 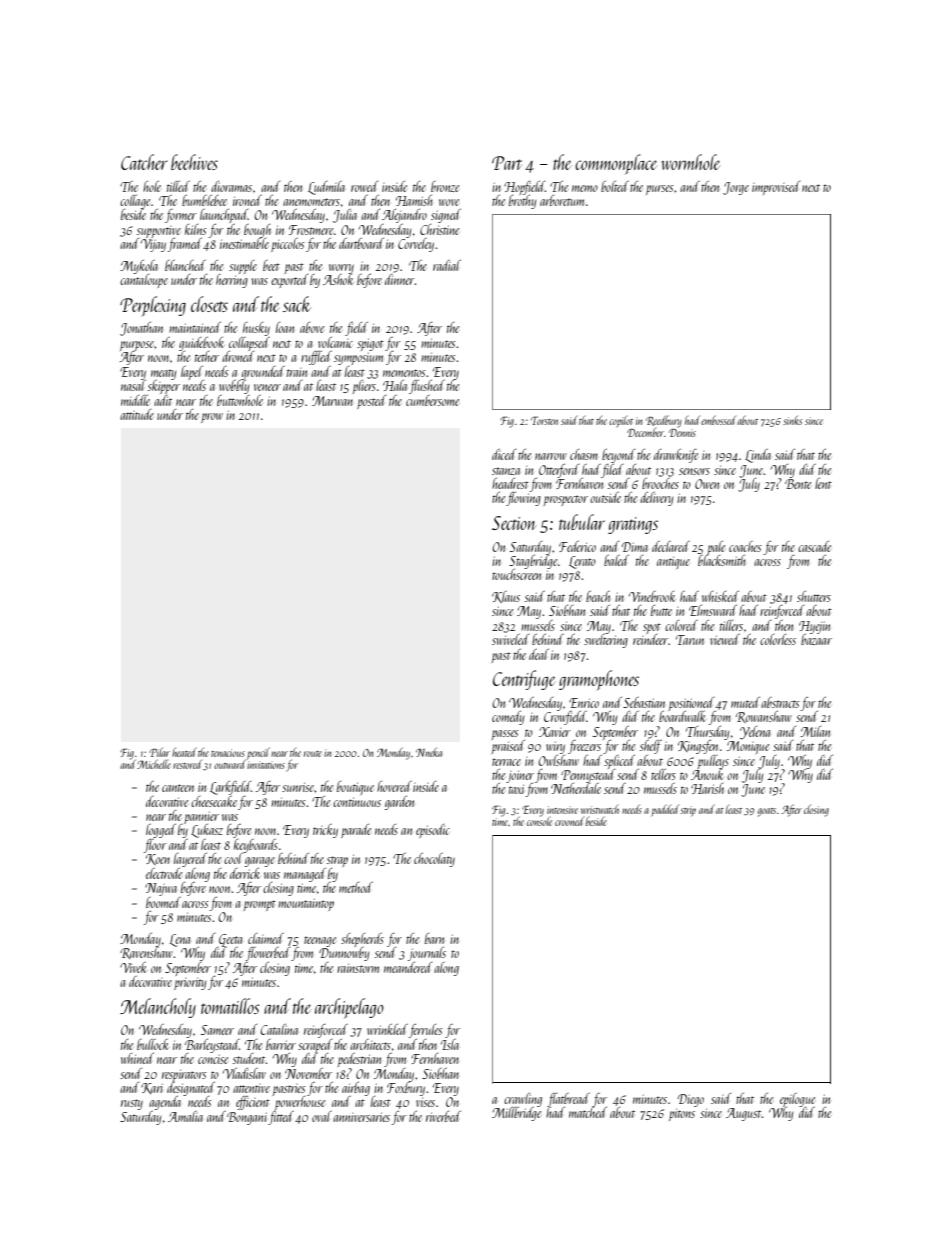 What do you see at coordinates (161, 889) in the document?
I see `Najwa` at bounding box center [161, 889].
